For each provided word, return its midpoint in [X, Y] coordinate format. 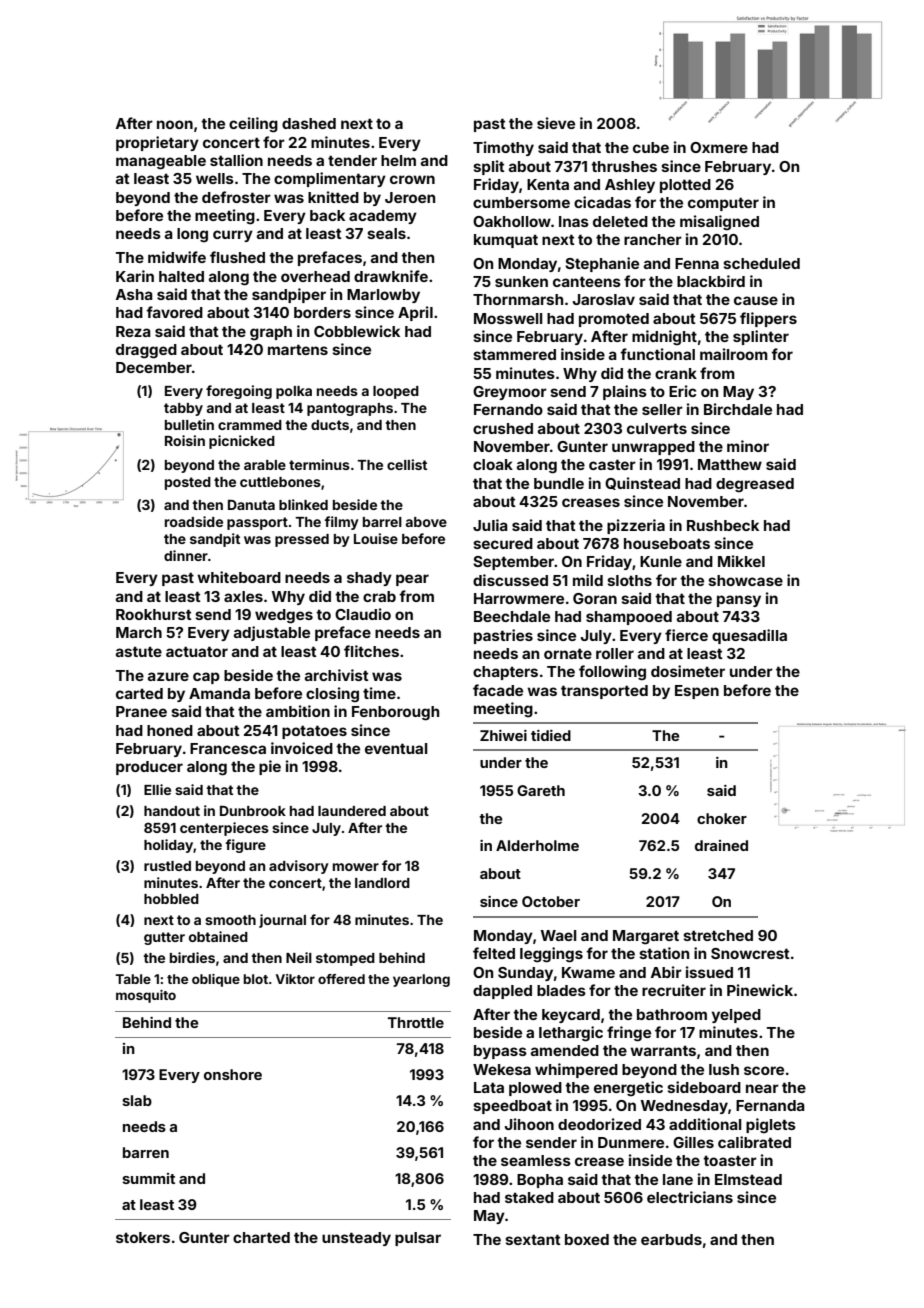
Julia [490, 525]
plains [625, 392]
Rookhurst [154, 614]
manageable [161, 162]
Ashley [630, 186]
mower [356, 867]
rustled [167, 866]
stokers [143, 1237]
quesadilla [749, 636]
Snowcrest [750, 953]
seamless [536, 1160]
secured [503, 543]
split [489, 167]
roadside [194, 521]
